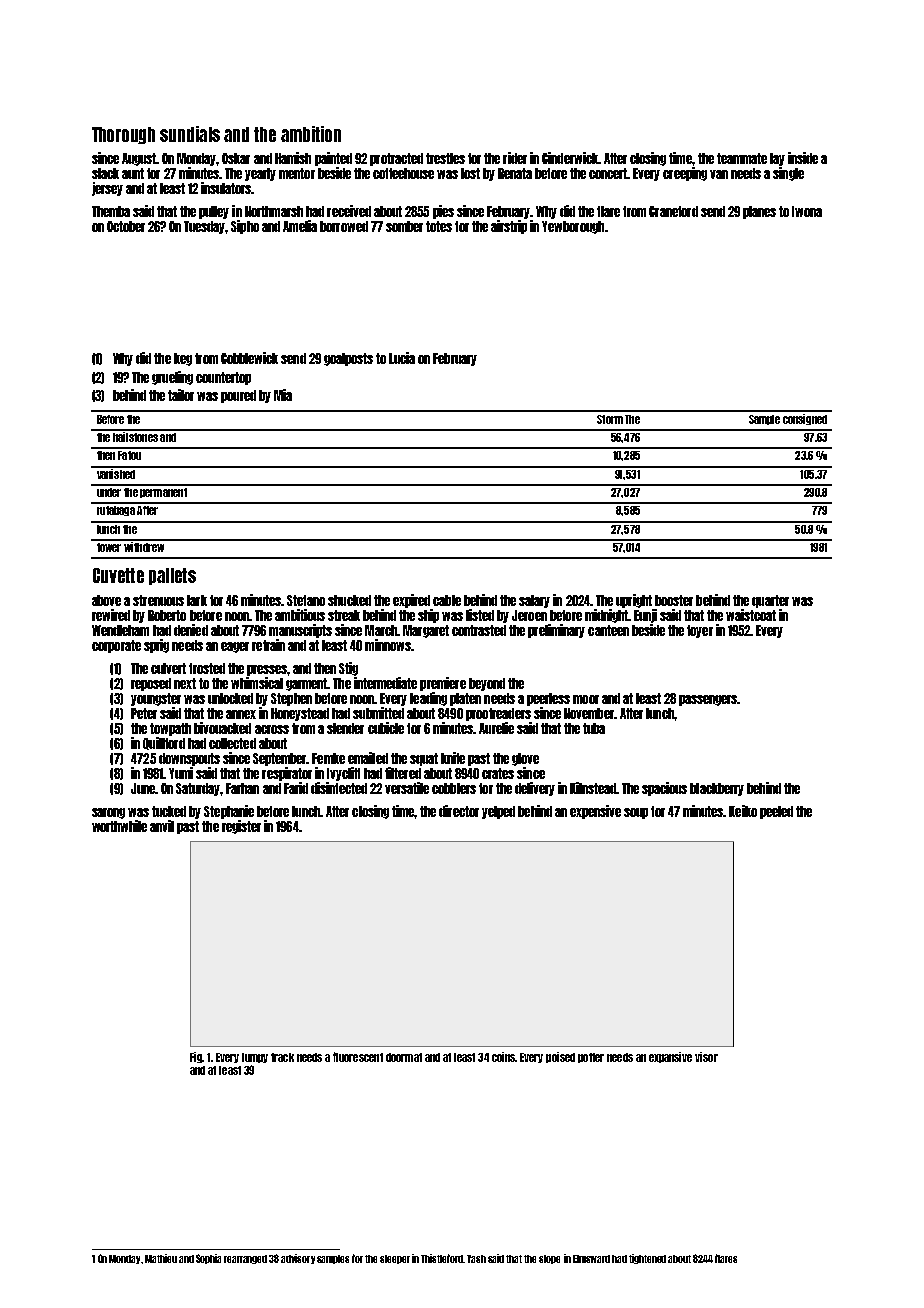 The image size is (924, 1308). What do you see at coordinates (593, 788) in the page?
I see `Kilnstead` at bounding box center [593, 788].
